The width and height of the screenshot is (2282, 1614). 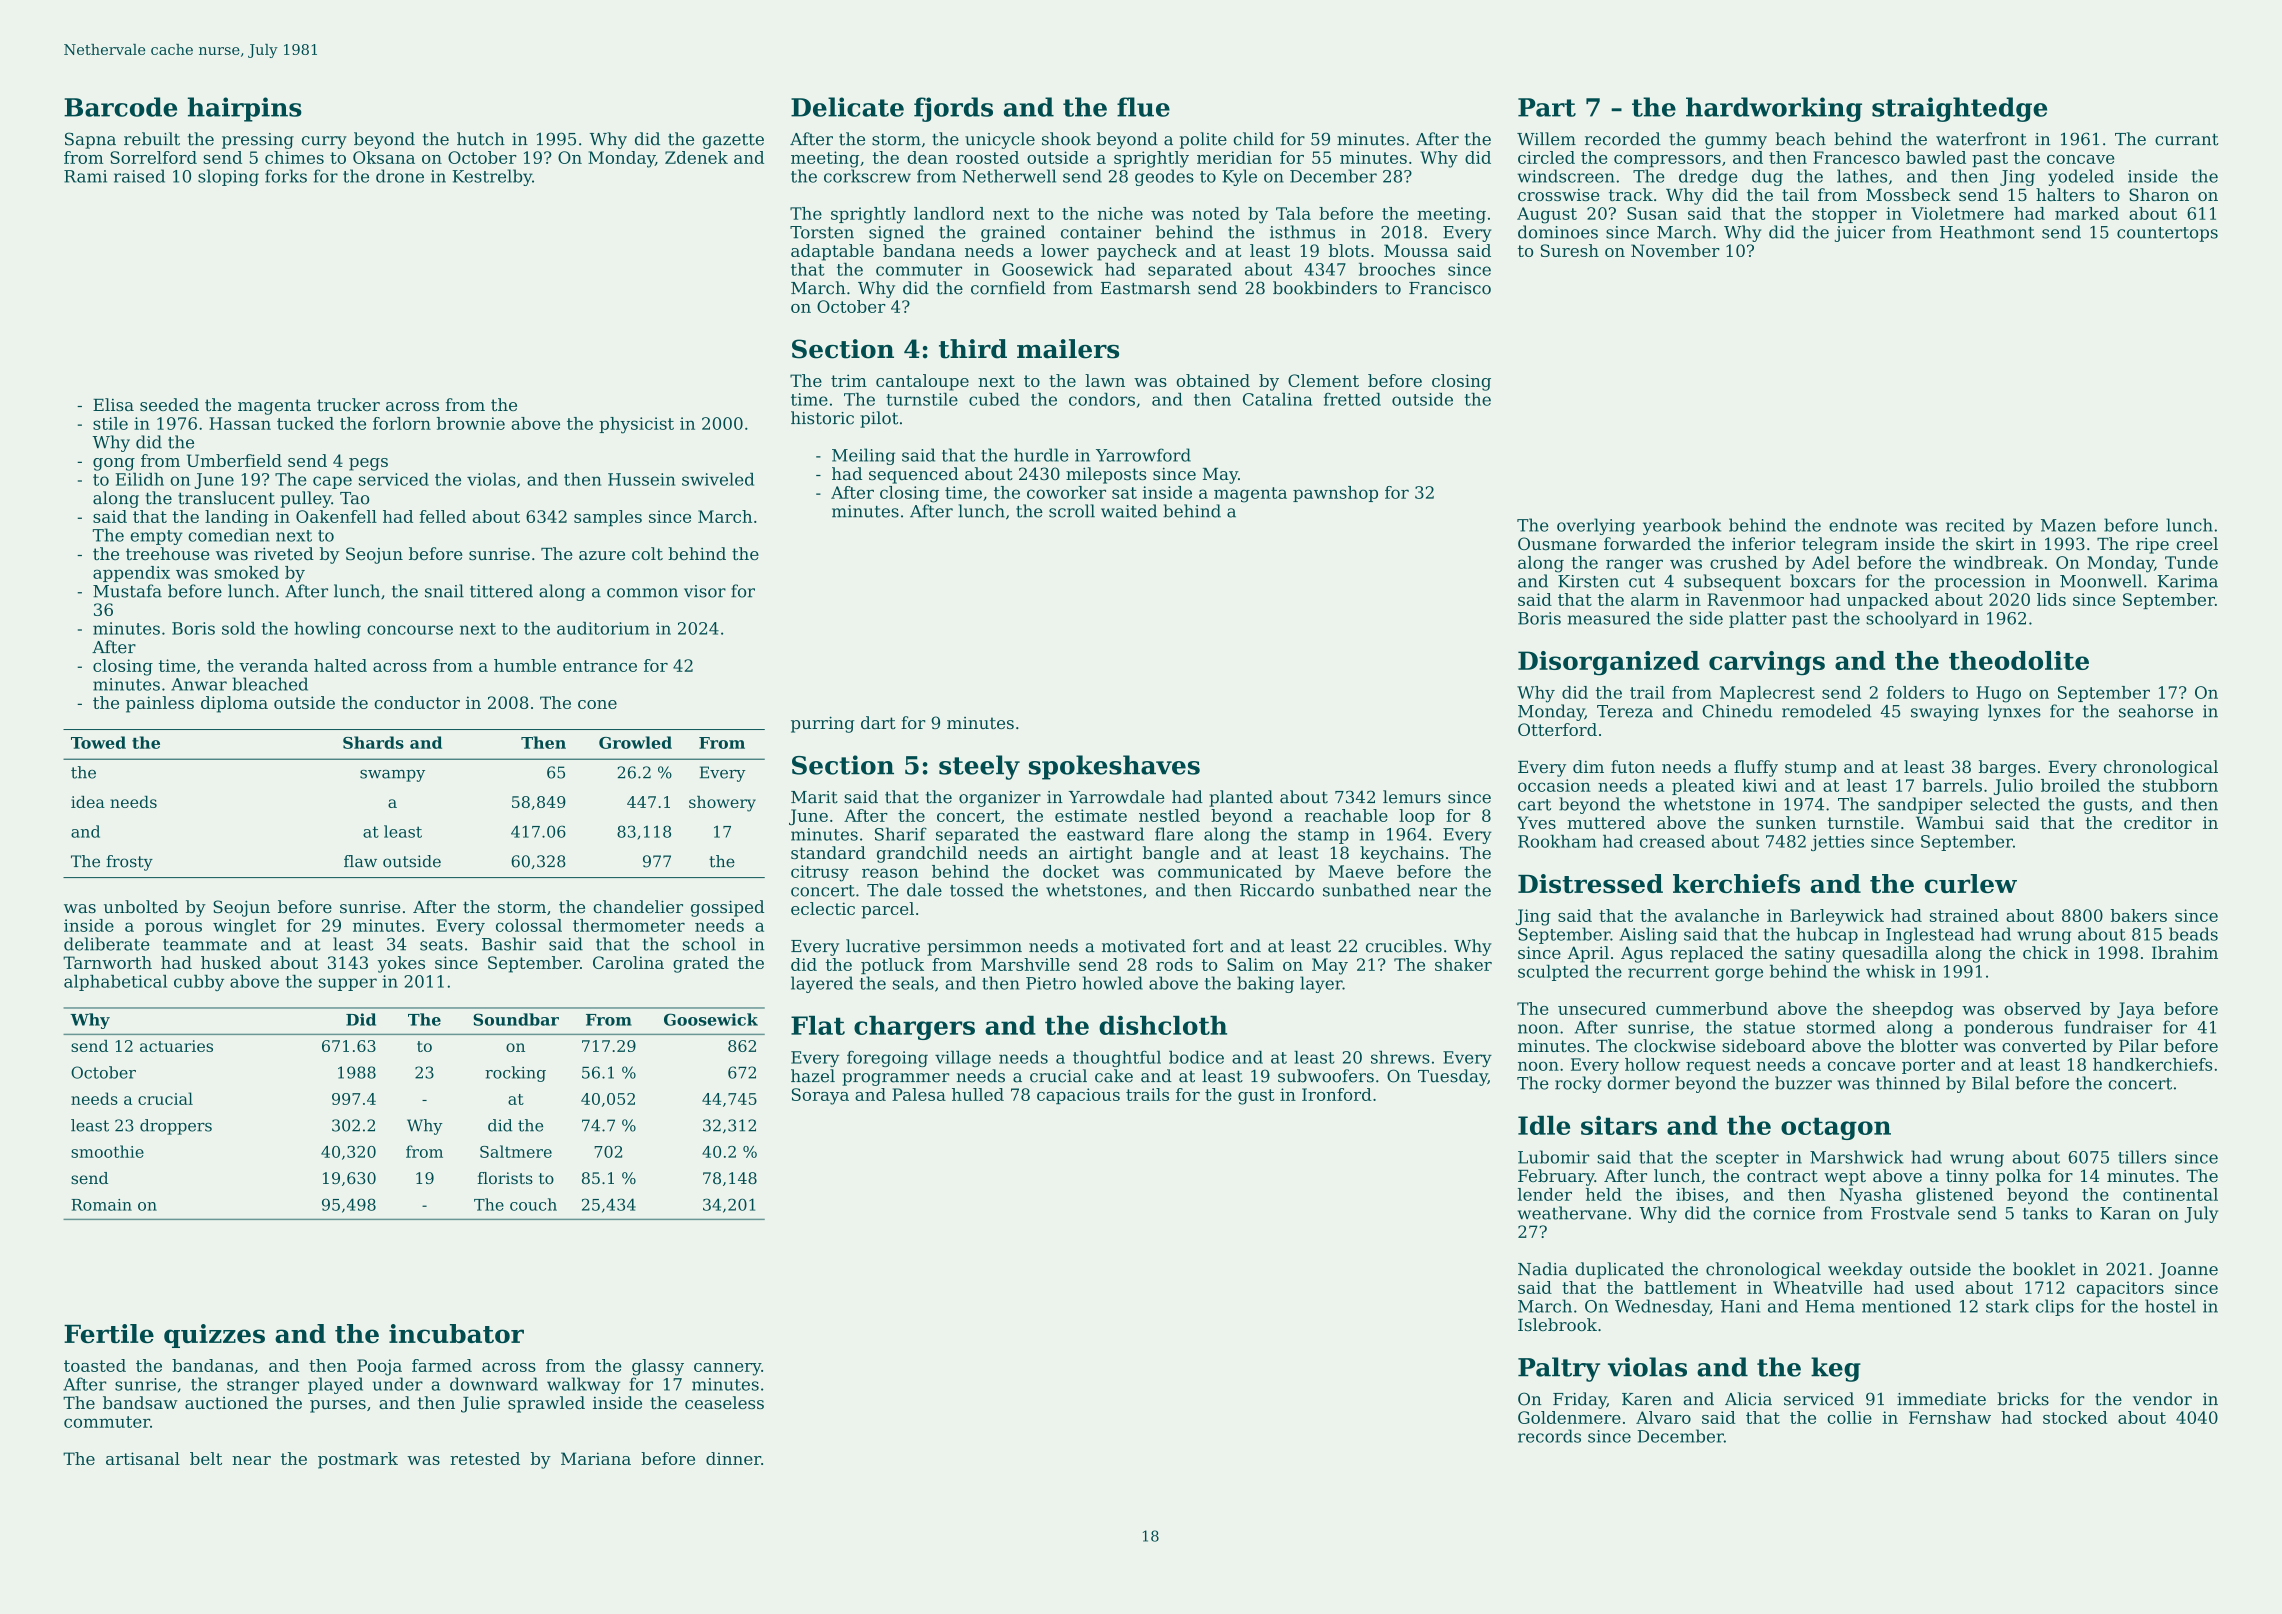 What do you see at coordinates (392, 776) in the screenshot?
I see `swampy` at bounding box center [392, 776].
